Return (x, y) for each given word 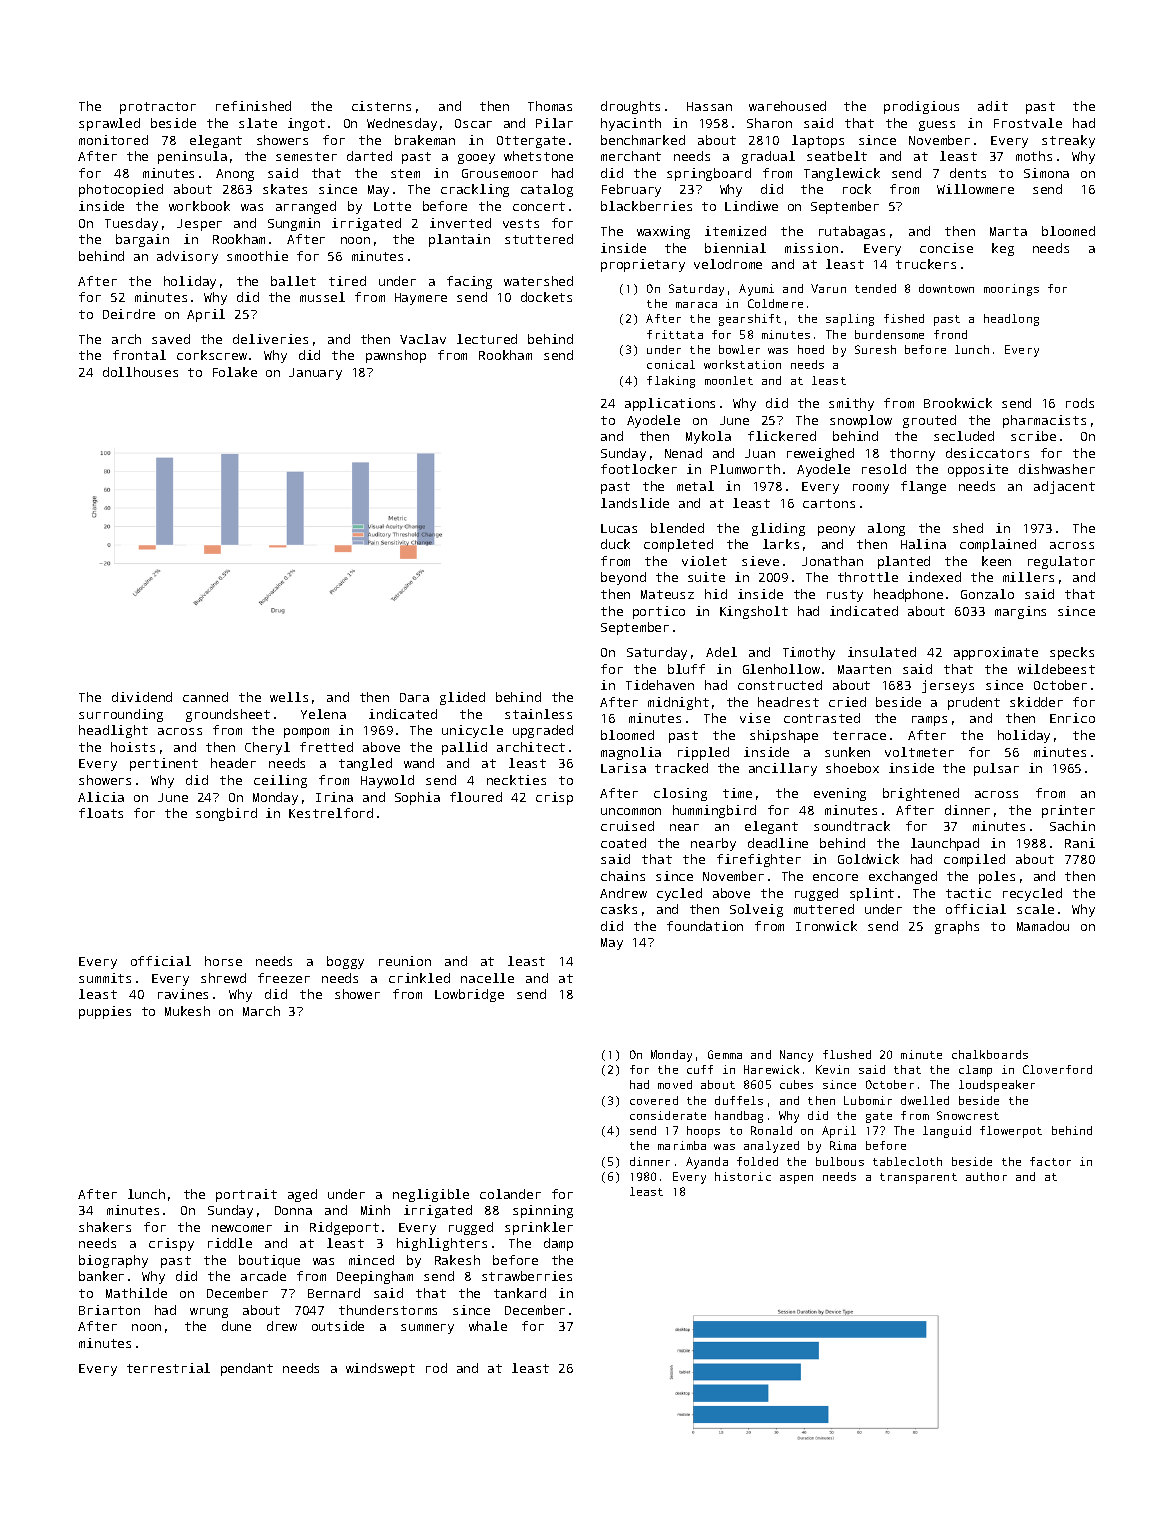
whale (488, 1326)
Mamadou (1043, 926)
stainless (538, 714)
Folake (235, 372)
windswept (380, 1369)
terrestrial (168, 1368)
